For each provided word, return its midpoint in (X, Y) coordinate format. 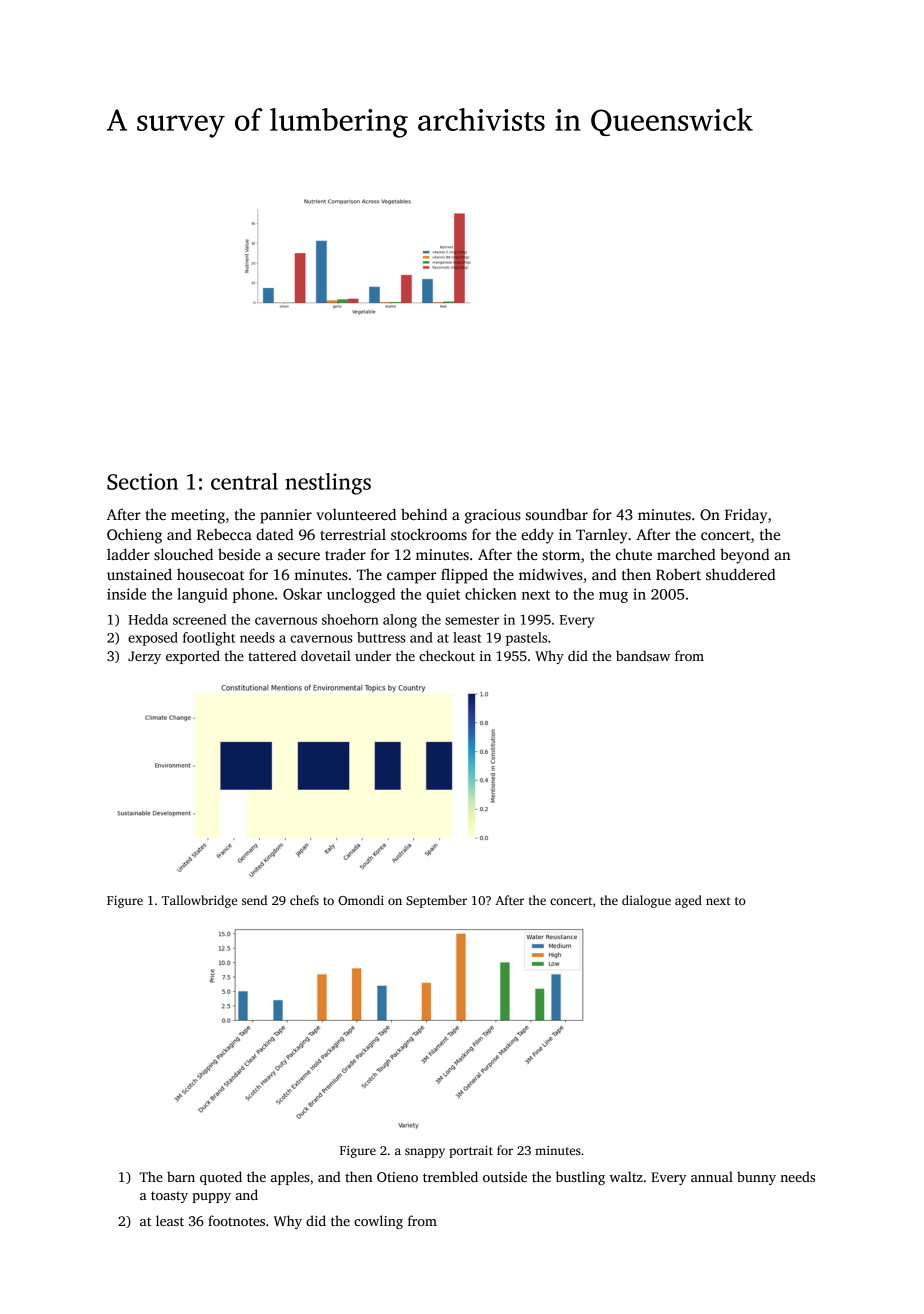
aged (688, 901)
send (254, 900)
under (373, 655)
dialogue (646, 901)
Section (142, 481)
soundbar (557, 514)
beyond (745, 556)
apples (290, 1178)
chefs (304, 900)
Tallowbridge (199, 901)
